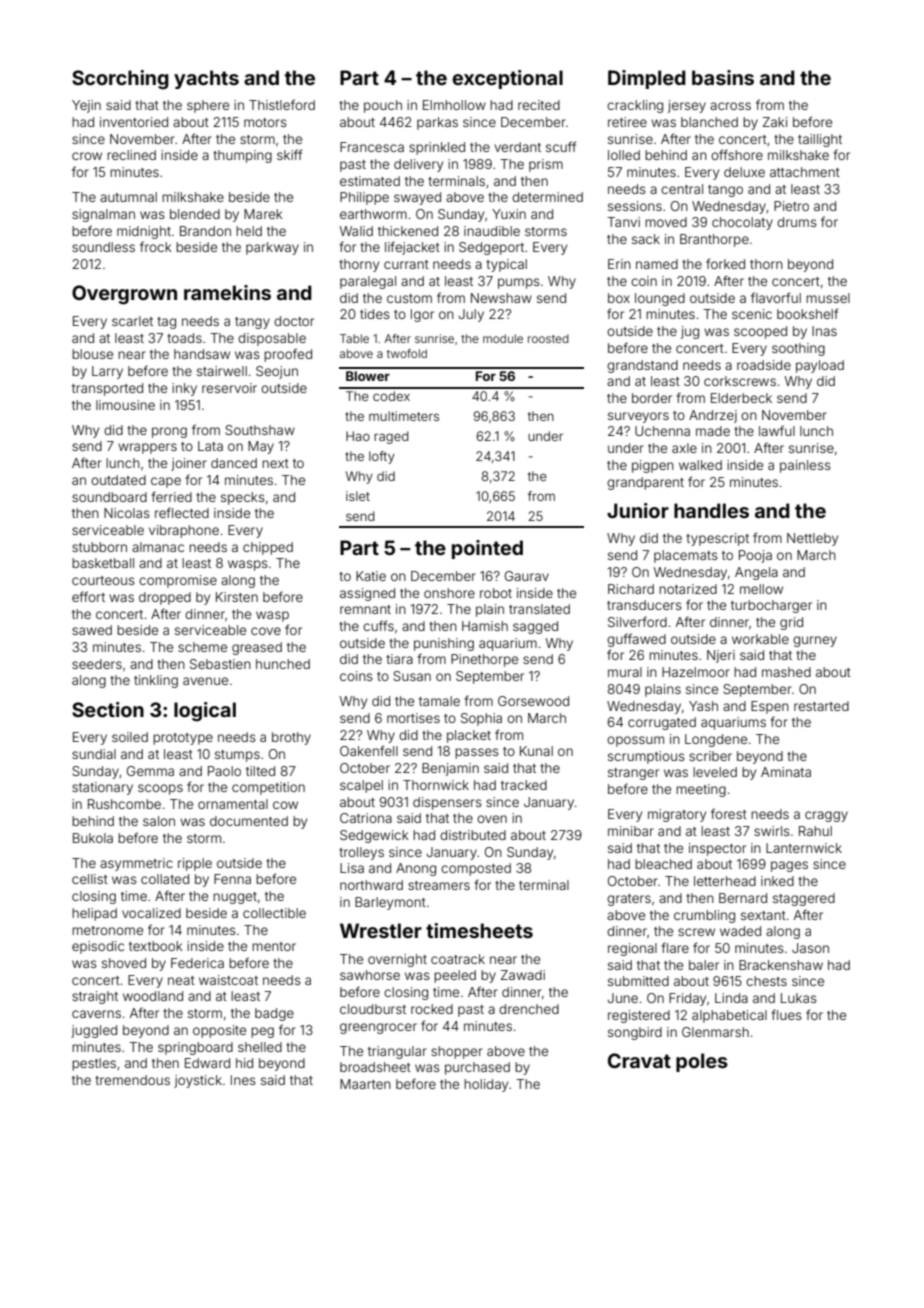  Describe the element at coordinates (638, 510) in the screenshot. I see `Junior` at that location.
